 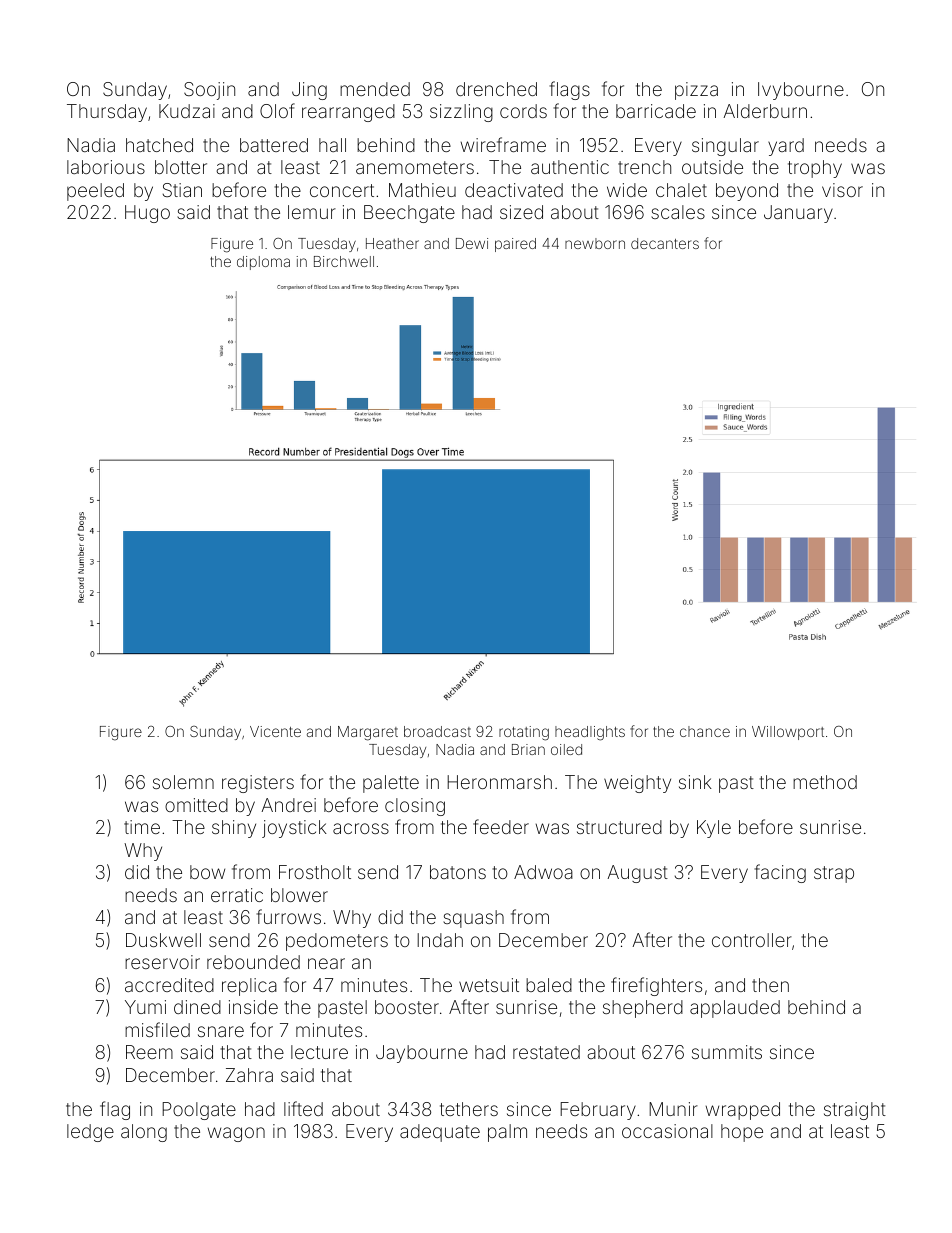 I want to click on baled, so click(x=549, y=985).
